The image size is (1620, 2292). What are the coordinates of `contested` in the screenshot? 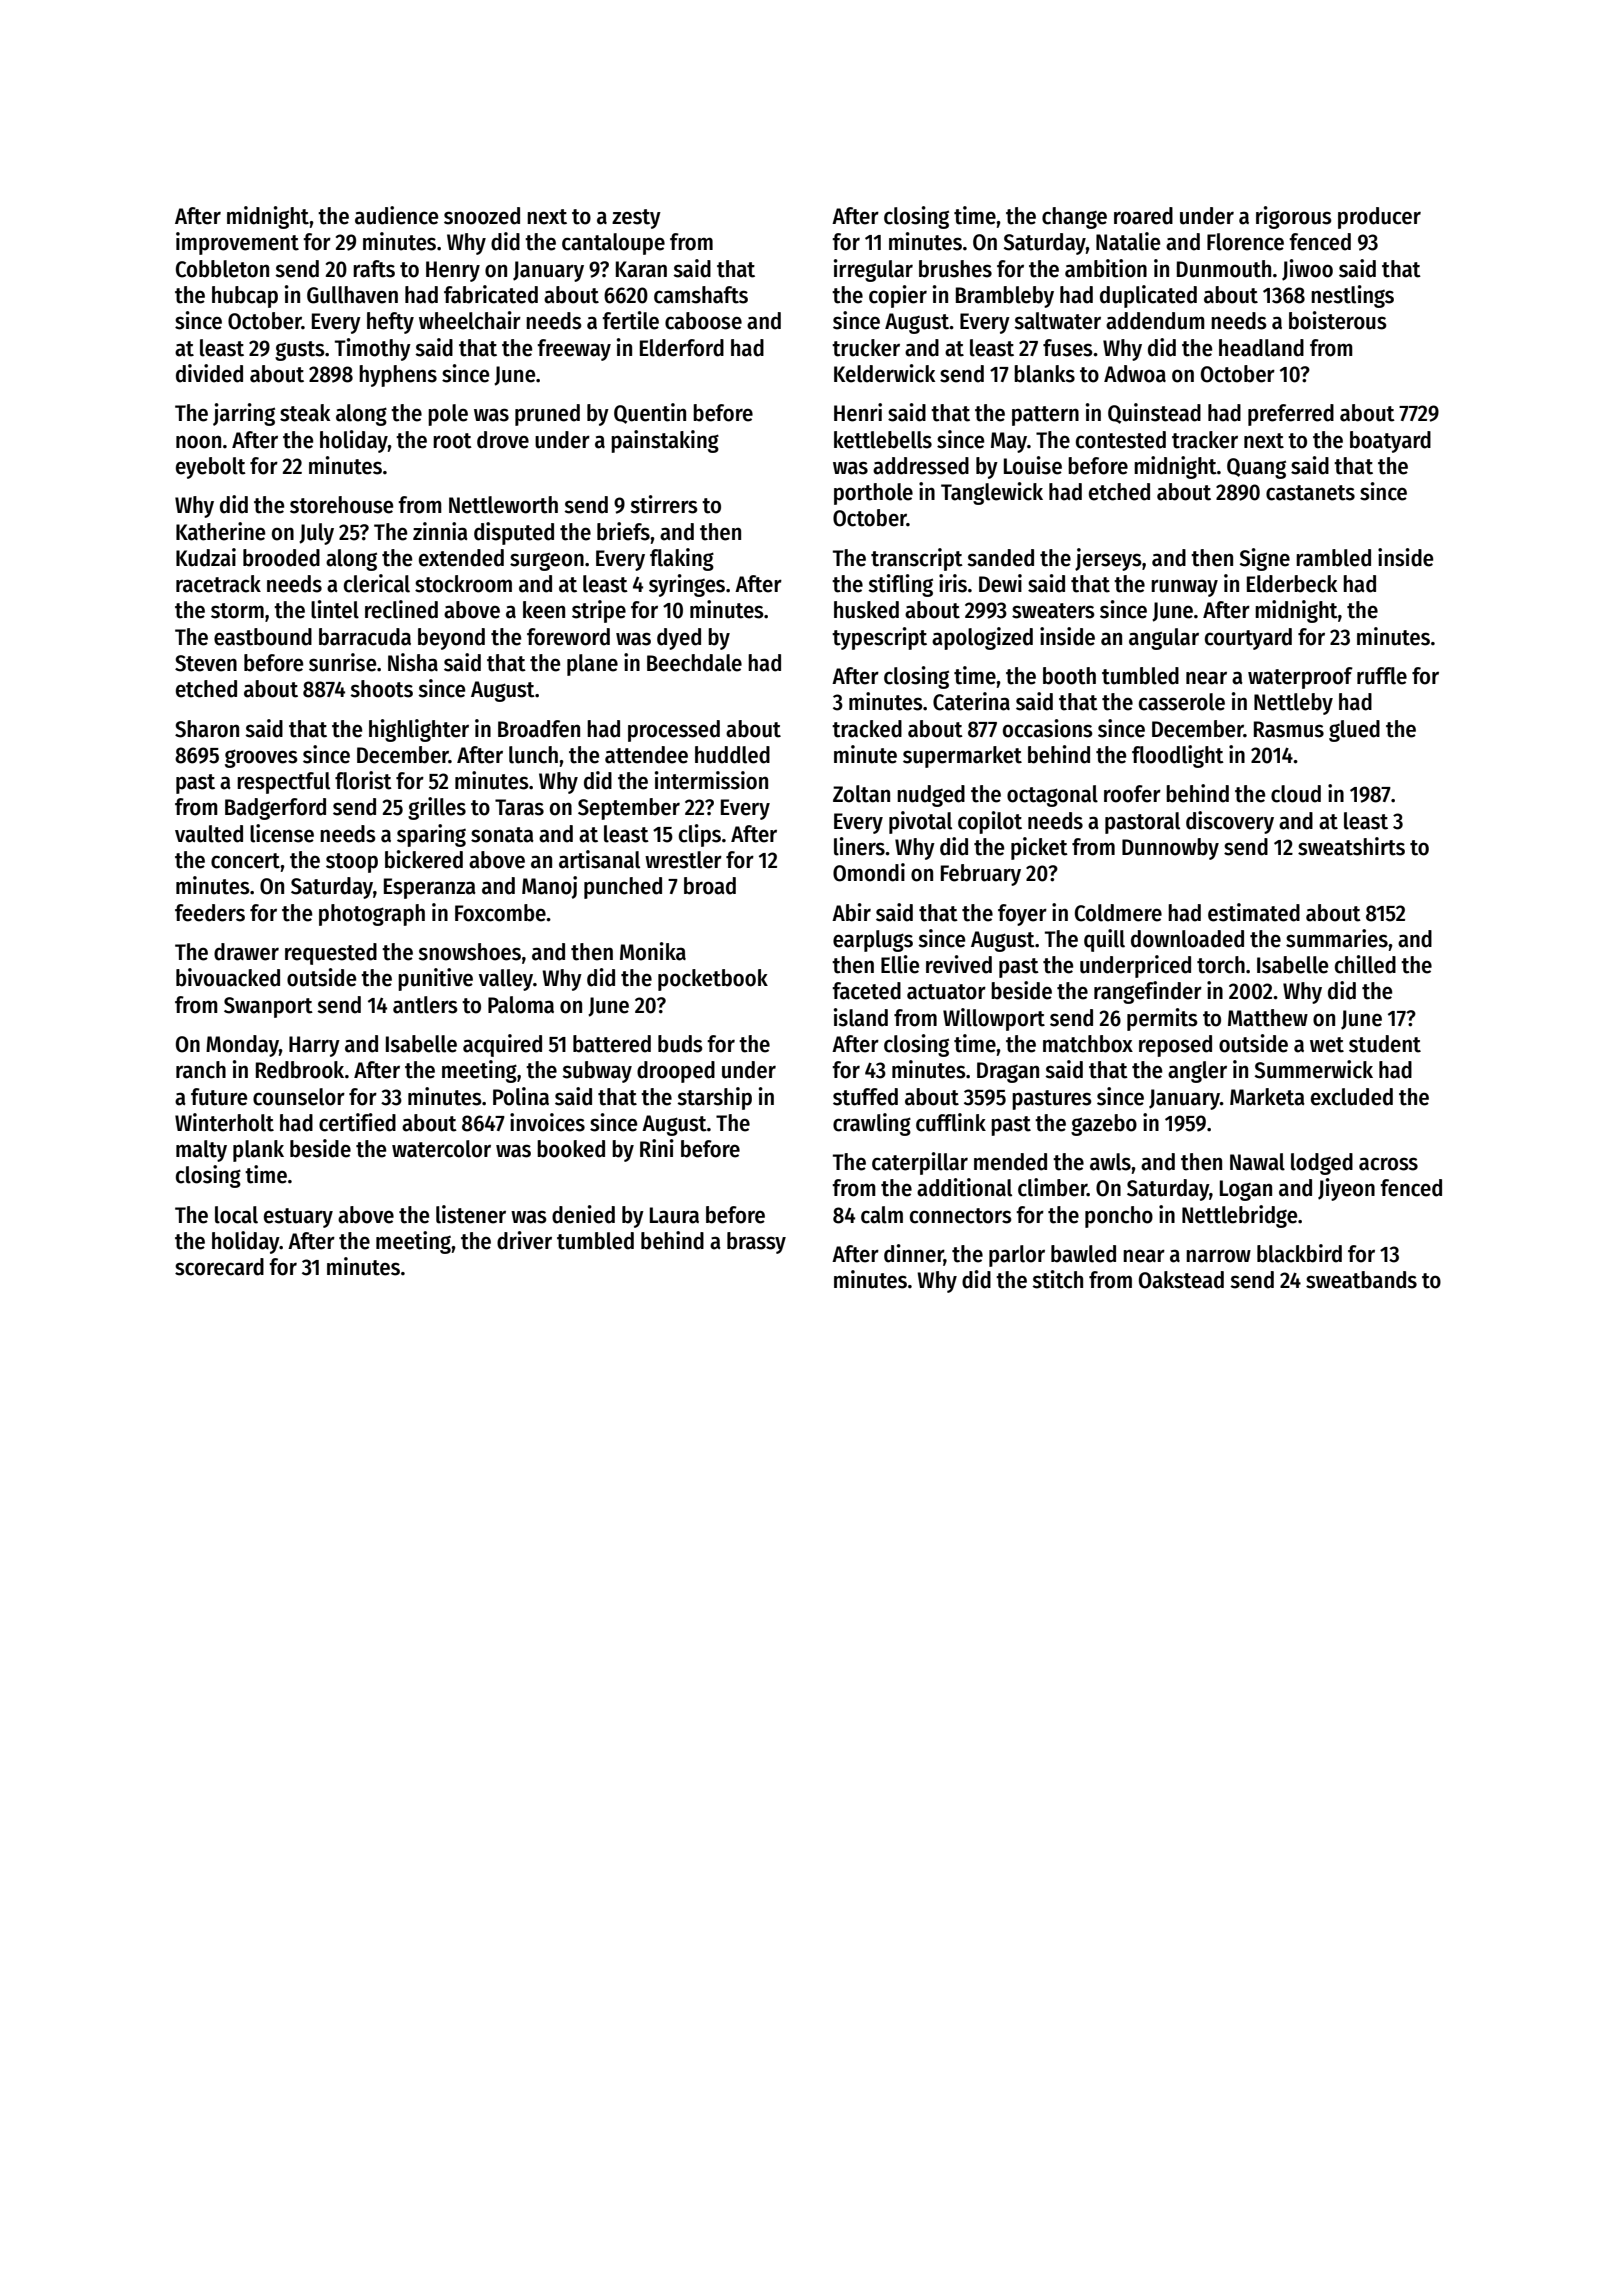 It's located at (1121, 440).
